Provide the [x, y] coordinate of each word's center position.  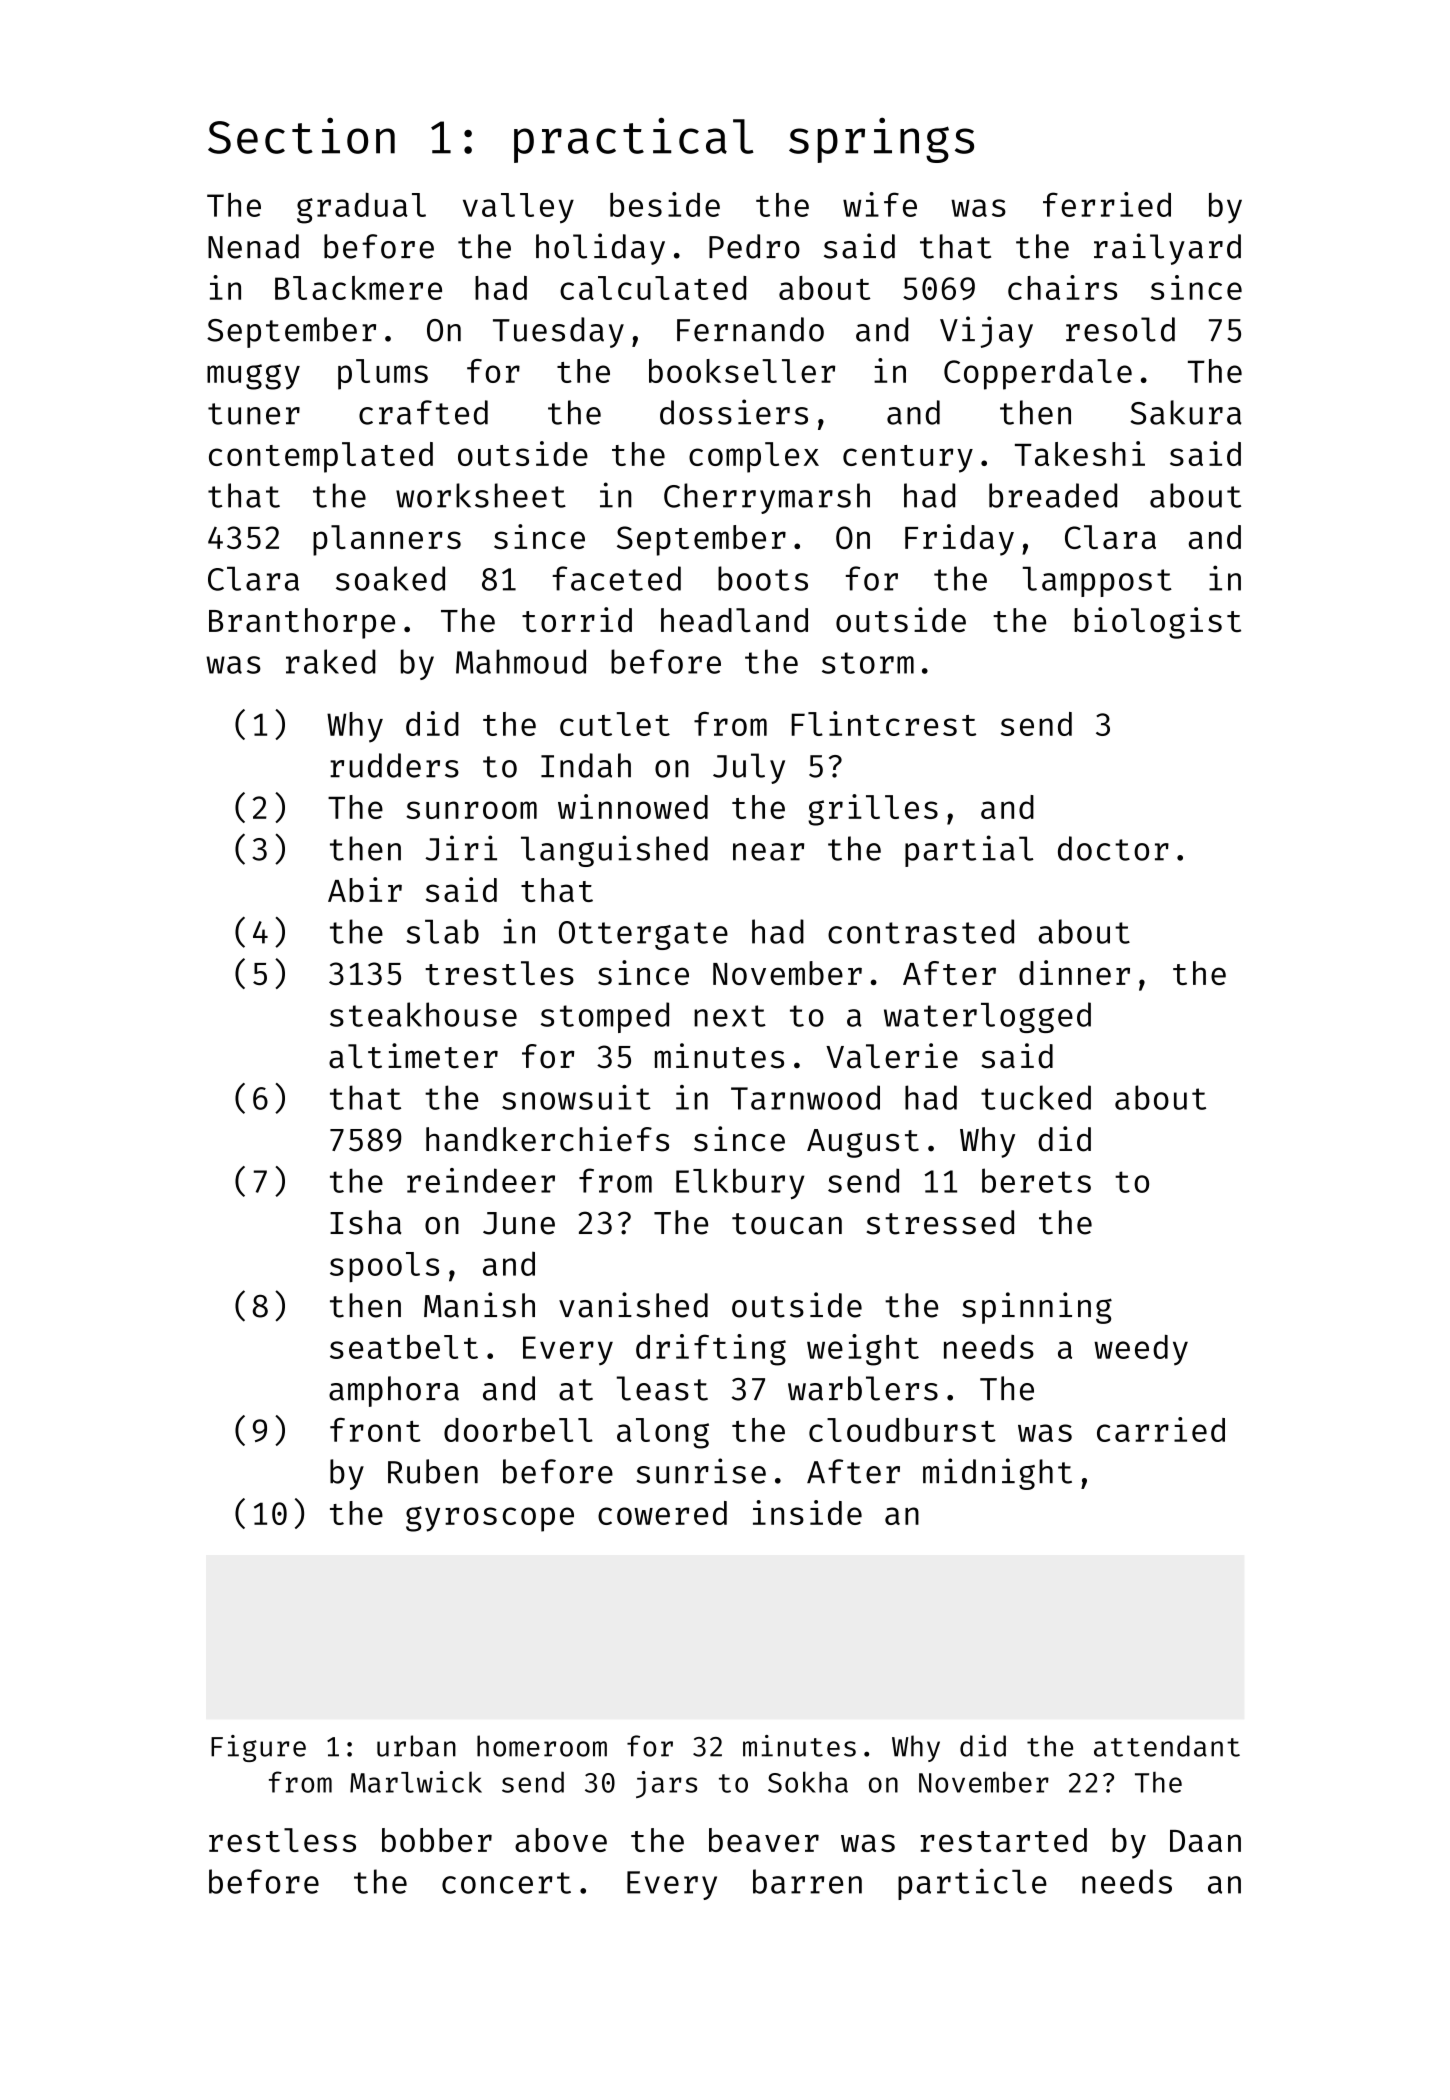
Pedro [754, 246]
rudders [394, 765]
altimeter [413, 1056]
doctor [1113, 848]
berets [1036, 1180]
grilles [873, 810]
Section [301, 135]
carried [1161, 1429]
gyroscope [490, 1519]
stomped [605, 1017]
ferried [1107, 204]
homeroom [542, 1746]
